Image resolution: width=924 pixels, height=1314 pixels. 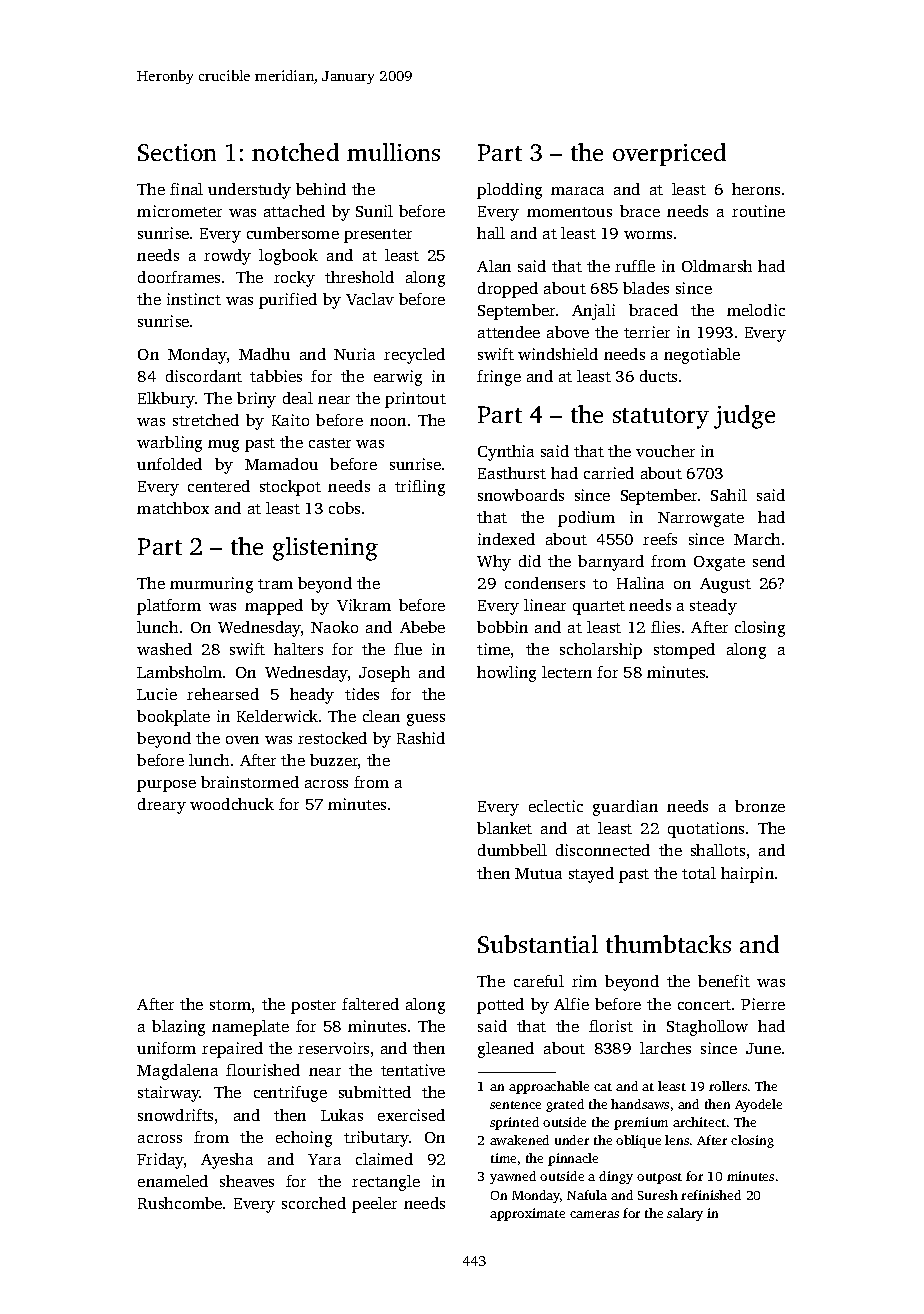 What do you see at coordinates (263, 1070) in the image?
I see `flourished` at bounding box center [263, 1070].
